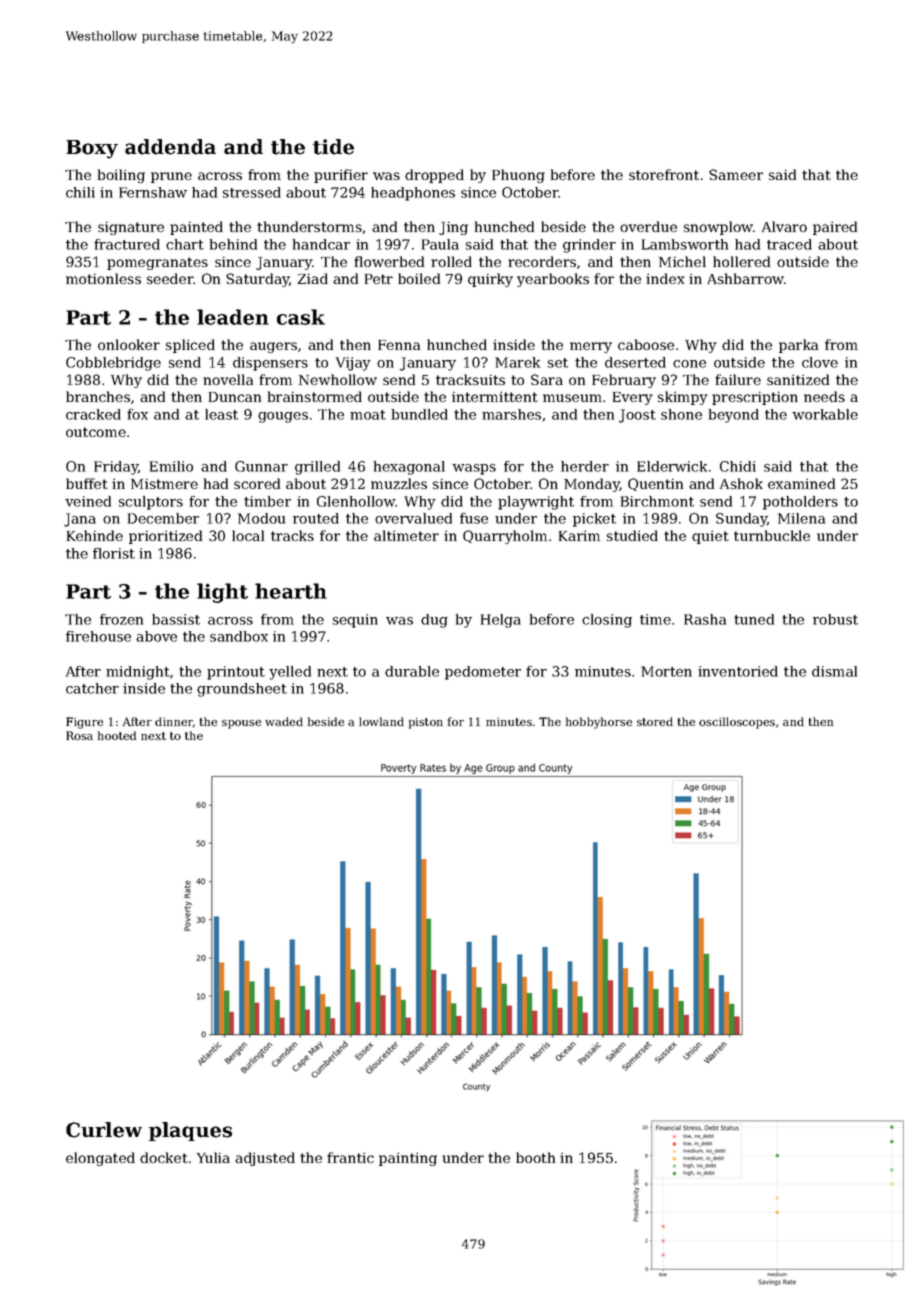 This screenshot has width=924, height=1308. Describe the element at coordinates (165, 537) in the screenshot. I see `prioritized` at that location.
